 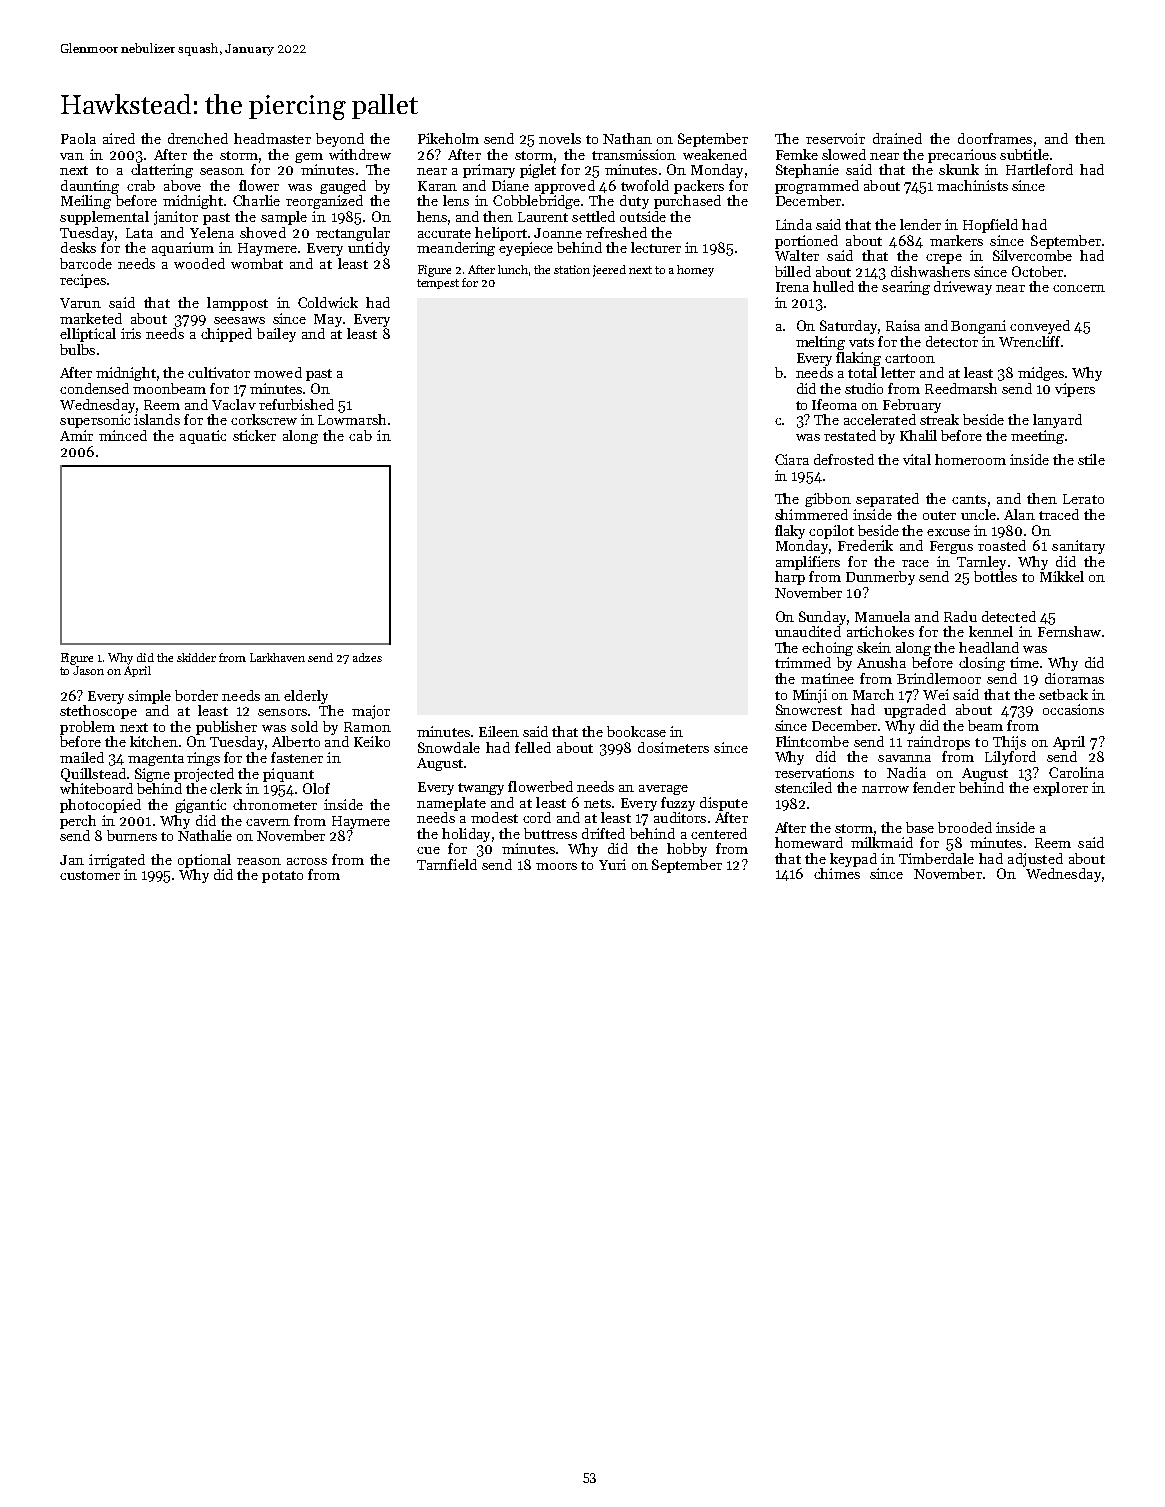 What do you see at coordinates (78, 138) in the image?
I see `Paola` at bounding box center [78, 138].
